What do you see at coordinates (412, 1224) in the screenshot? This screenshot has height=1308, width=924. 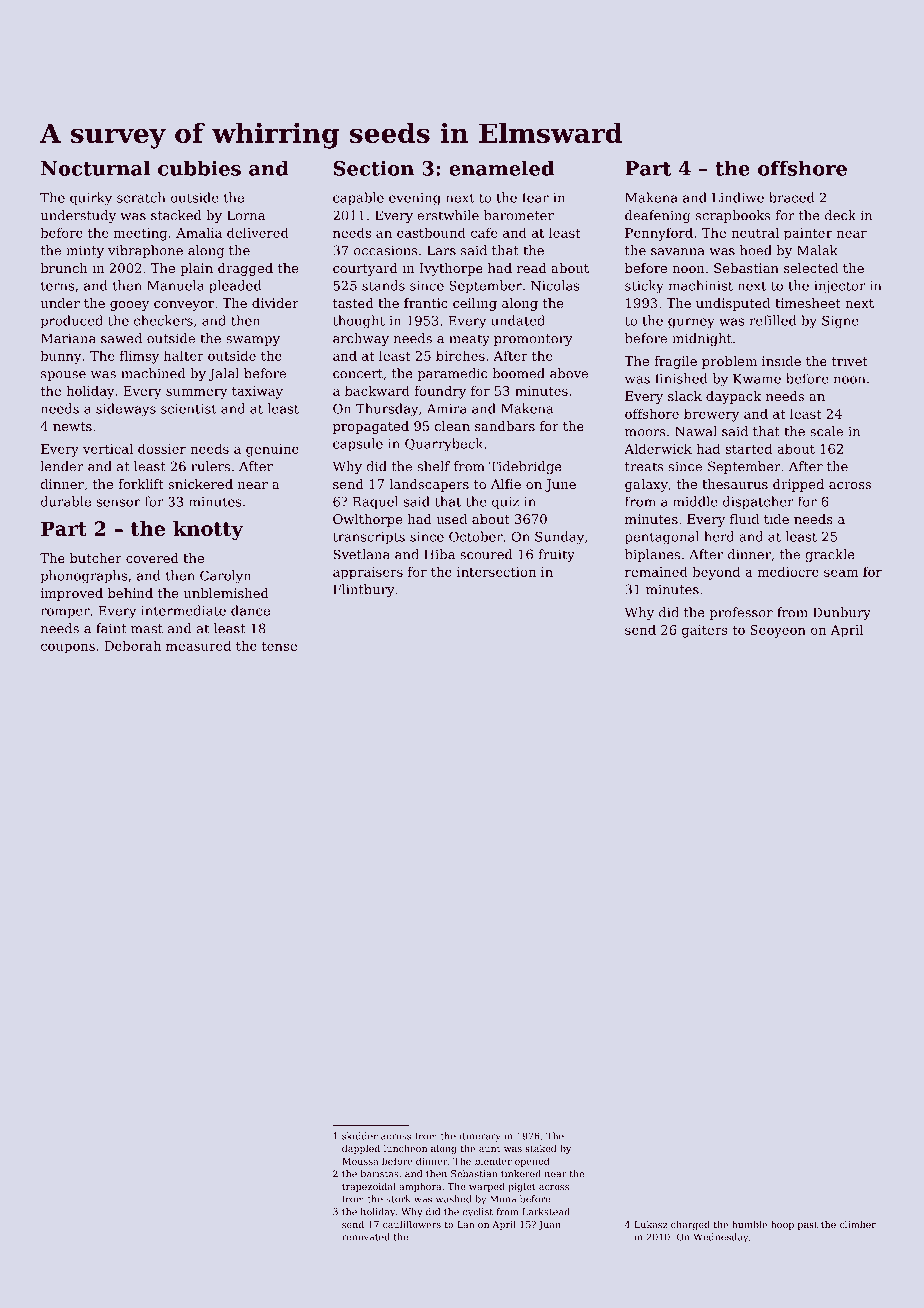 I see `cauliflowers` at bounding box center [412, 1224].
